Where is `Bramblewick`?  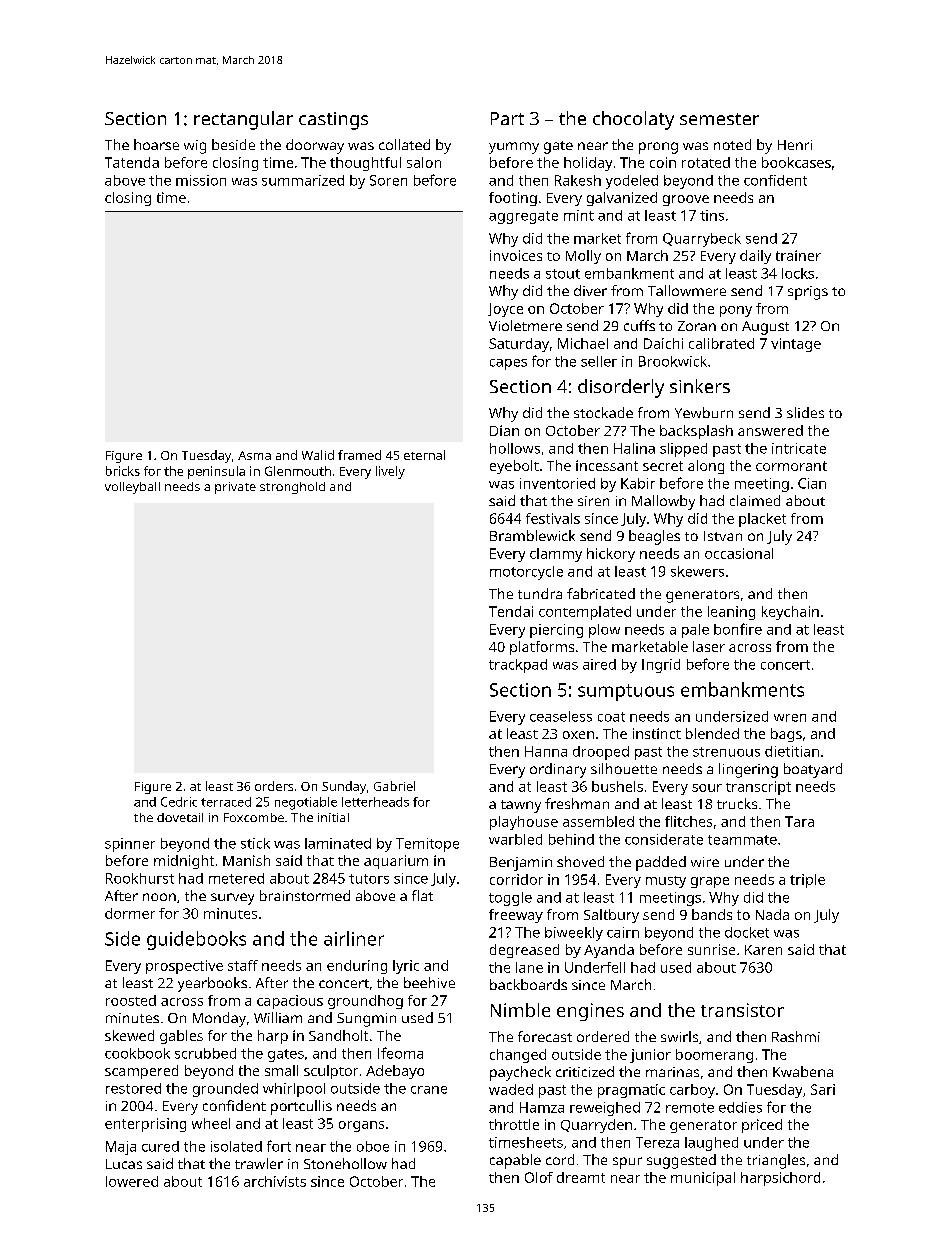 Bramblewick is located at coordinates (532, 535).
